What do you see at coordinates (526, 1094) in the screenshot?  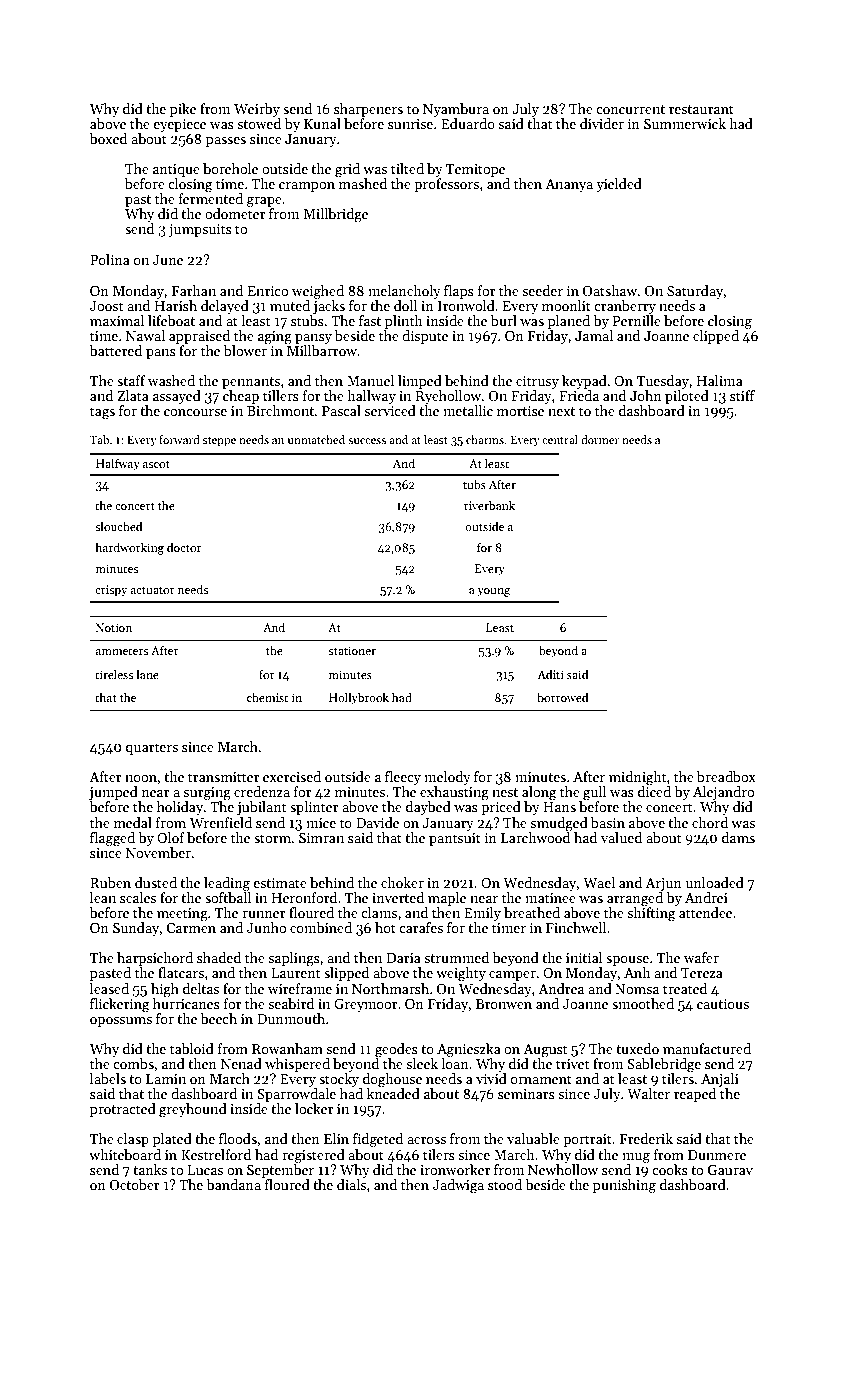 I see `seminars` at bounding box center [526, 1094].
